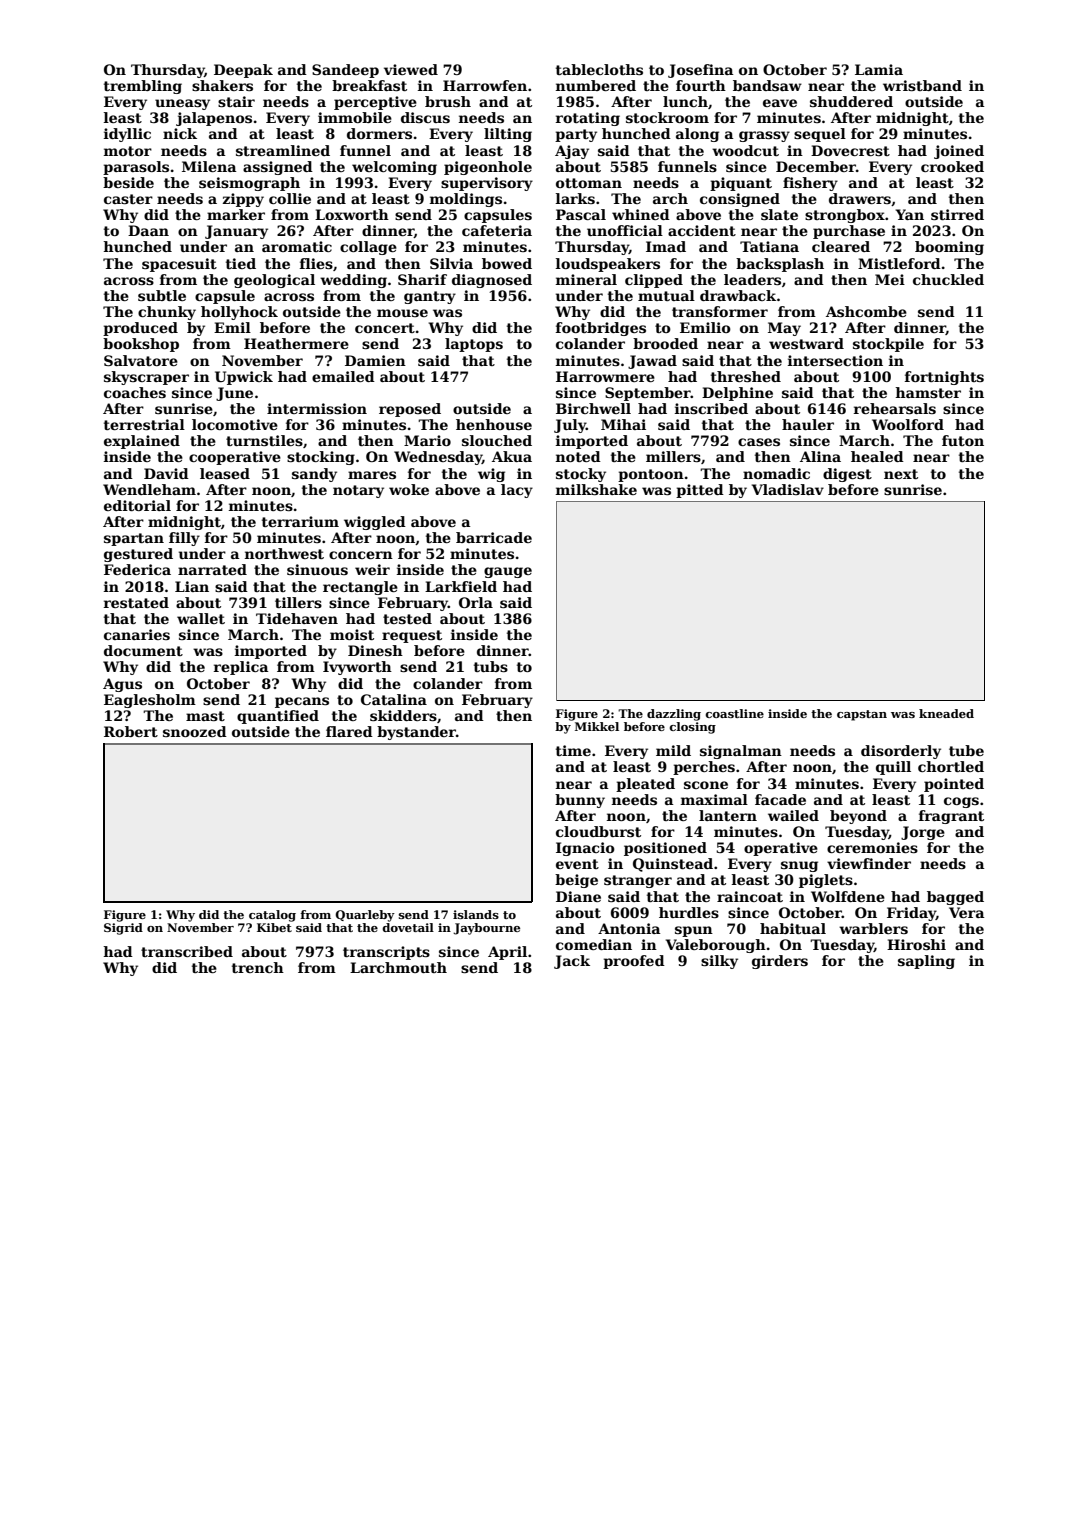 The width and height of the image is (1088, 1539). I want to click on hollyhock, so click(239, 313).
